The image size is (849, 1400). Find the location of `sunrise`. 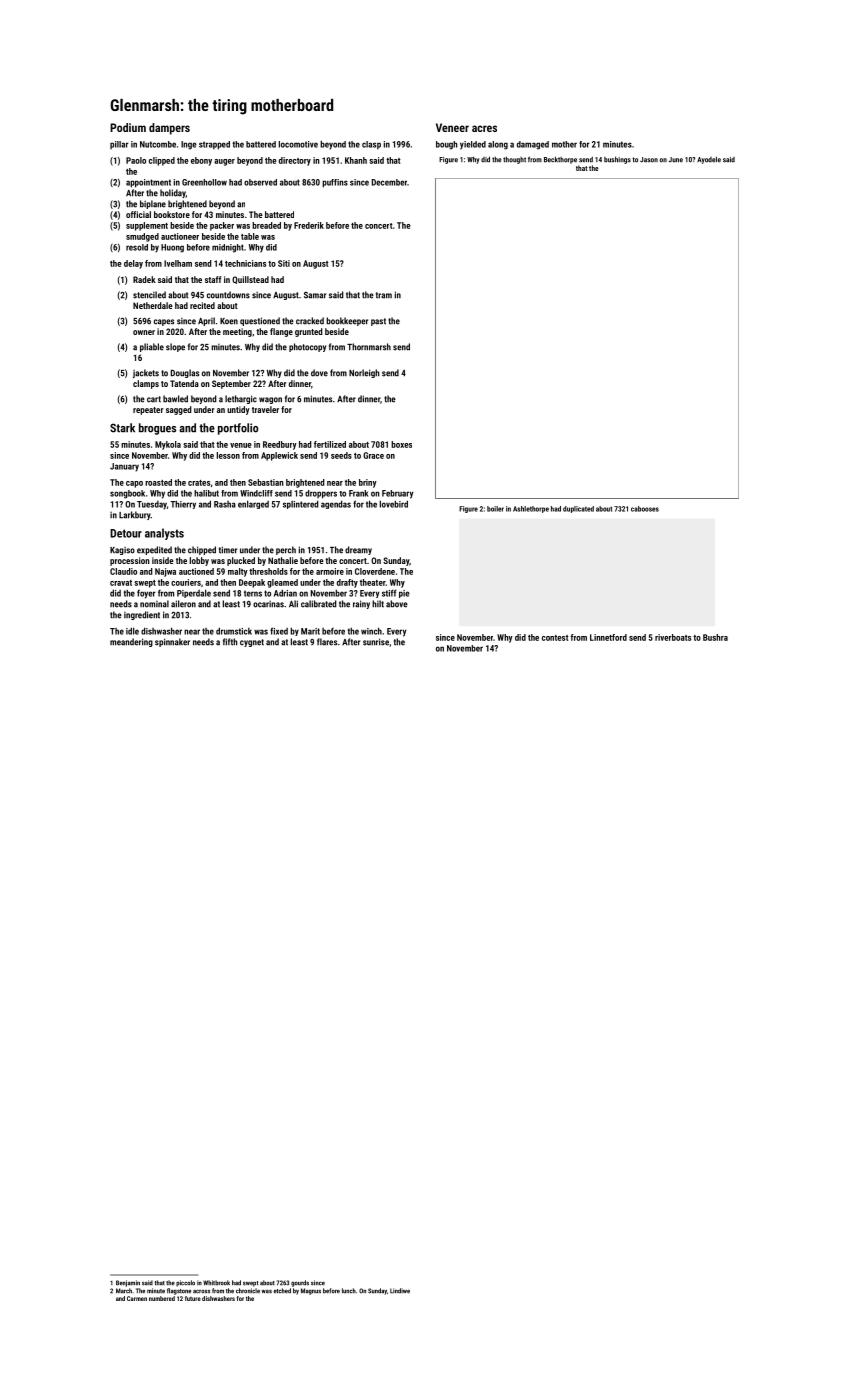

sunrise is located at coordinates (376, 642).
